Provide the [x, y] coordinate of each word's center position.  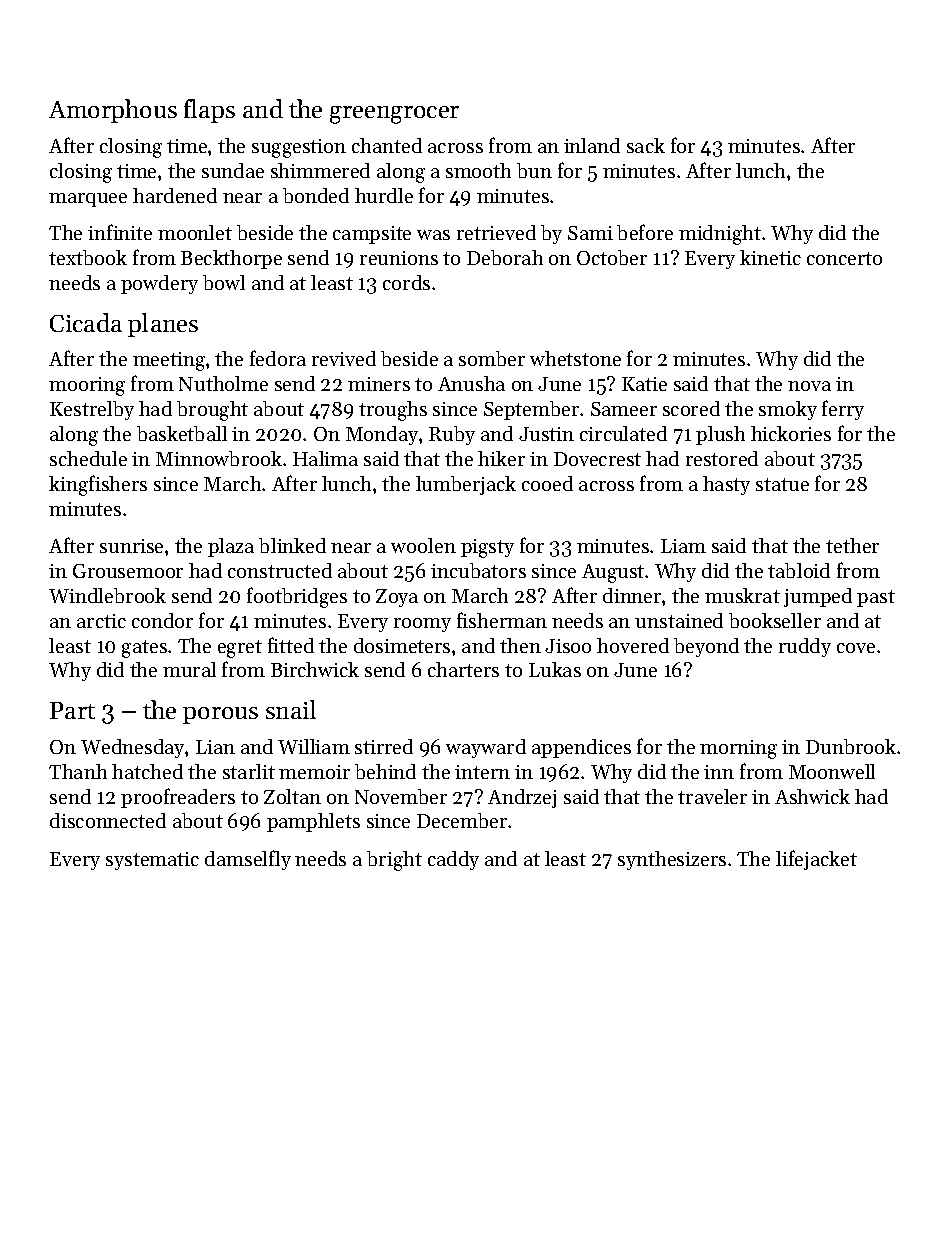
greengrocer [394, 115]
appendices [581, 748]
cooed [547, 483]
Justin [546, 434]
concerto [844, 258]
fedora [278, 358]
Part [72, 710]
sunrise [131, 546]
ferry [843, 410]
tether [852, 545]
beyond [706, 647]
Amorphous [113, 111]
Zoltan [292, 796]
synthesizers [672, 860]
